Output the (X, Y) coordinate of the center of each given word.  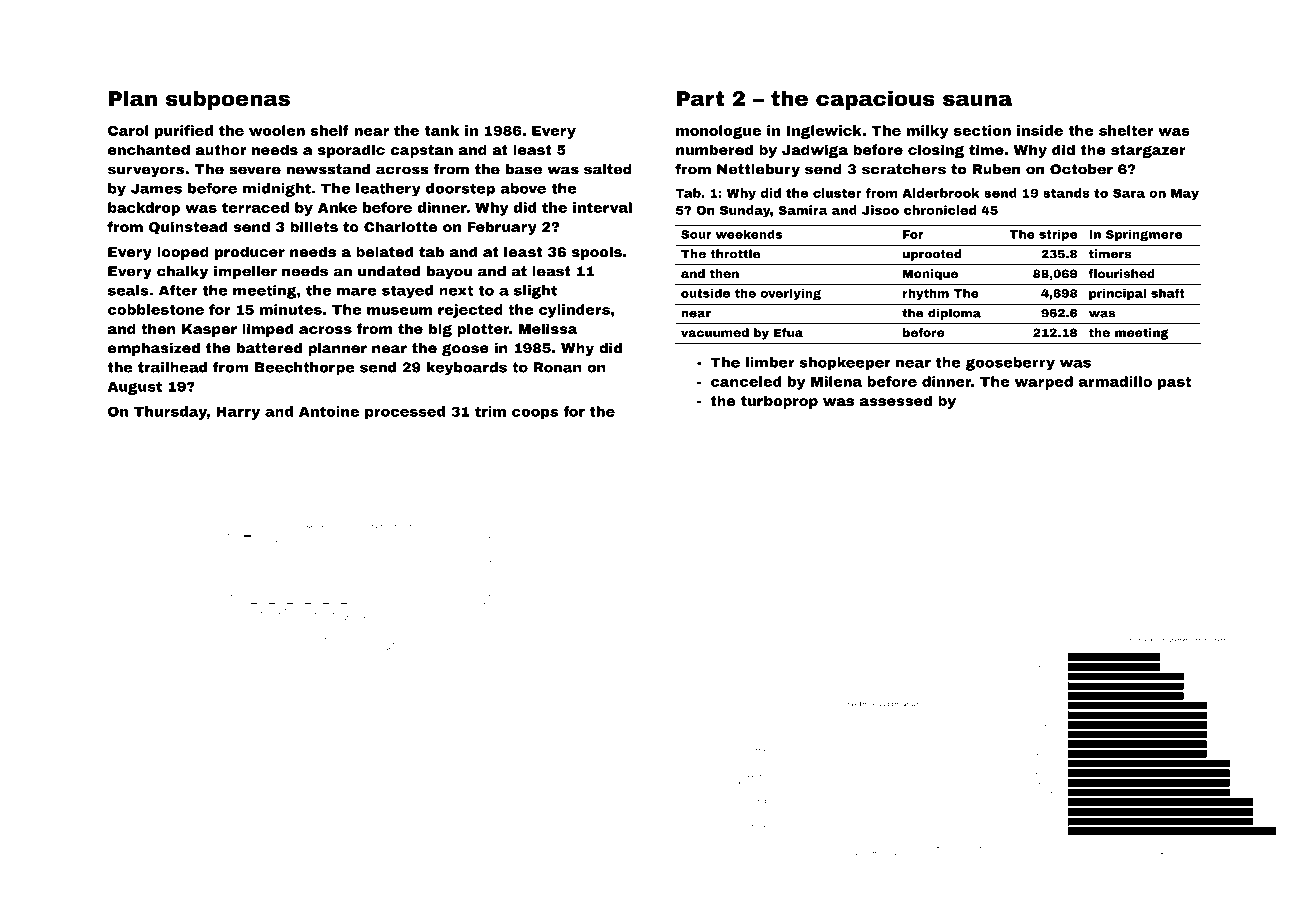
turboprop (779, 402)
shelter (1126, 130)
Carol (128, 130)
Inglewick (824, 132)
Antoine (329, 411)
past (1174, 383)
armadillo (1115, 381)
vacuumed (715, 332)
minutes (291, 309)
